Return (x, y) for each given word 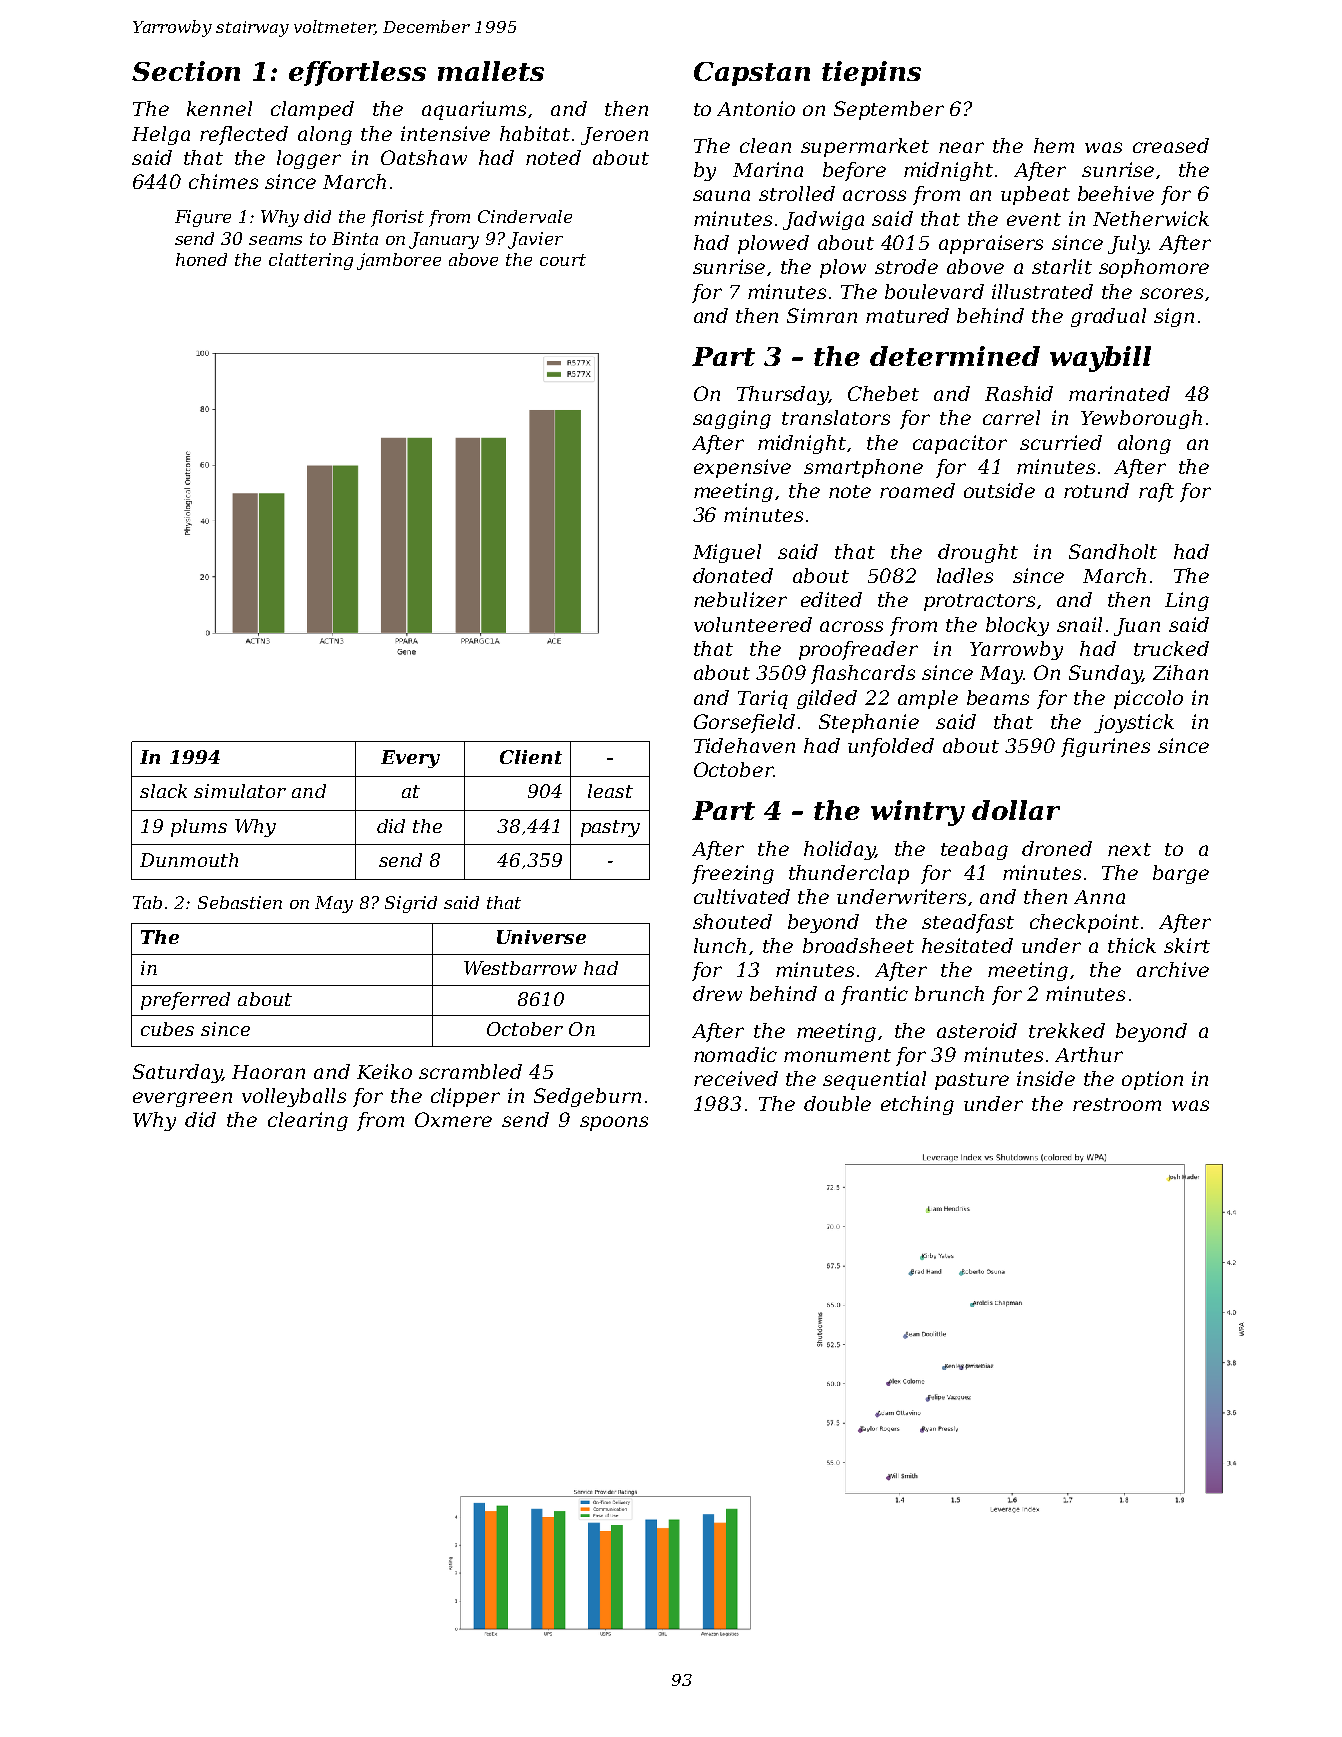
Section (186, 71)
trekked (1067, 1030)
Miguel (727, 553)
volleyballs (294, 1097)
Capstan (752, 74)
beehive (1116, 193)
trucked (1171, 648)
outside (999, 490)
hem (1054, 145)
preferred (185, 1001)
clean (765, 145)
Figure (203, 218)
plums (199, 828)
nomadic (735, 1054)
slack (163, 791)
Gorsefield (744, 723)
